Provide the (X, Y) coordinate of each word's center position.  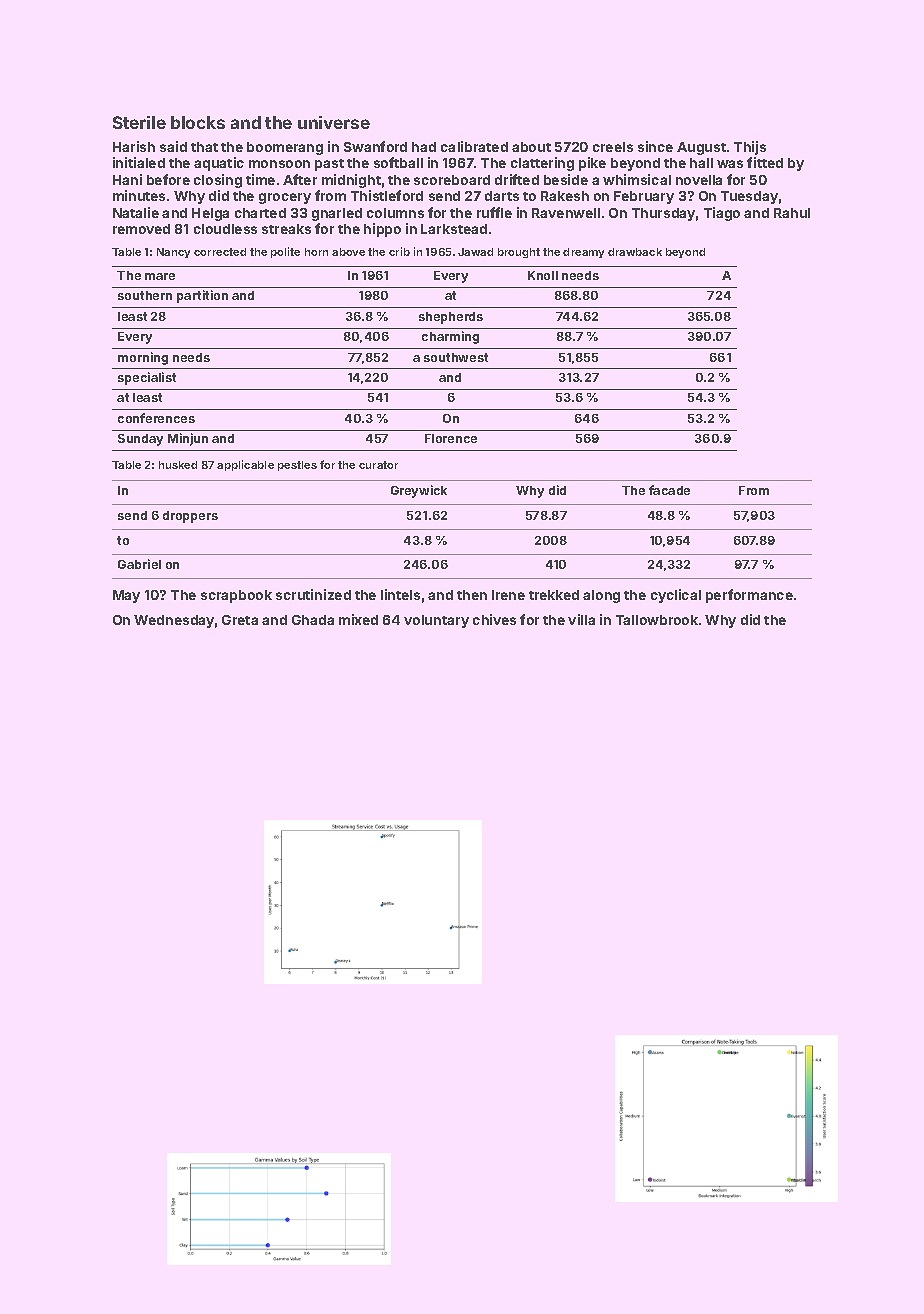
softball (398, 162)
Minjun (188, 439)
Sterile (139, 122)
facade (669, 490)
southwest (456, 357)
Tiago (722, 214)
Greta (240, 620)
